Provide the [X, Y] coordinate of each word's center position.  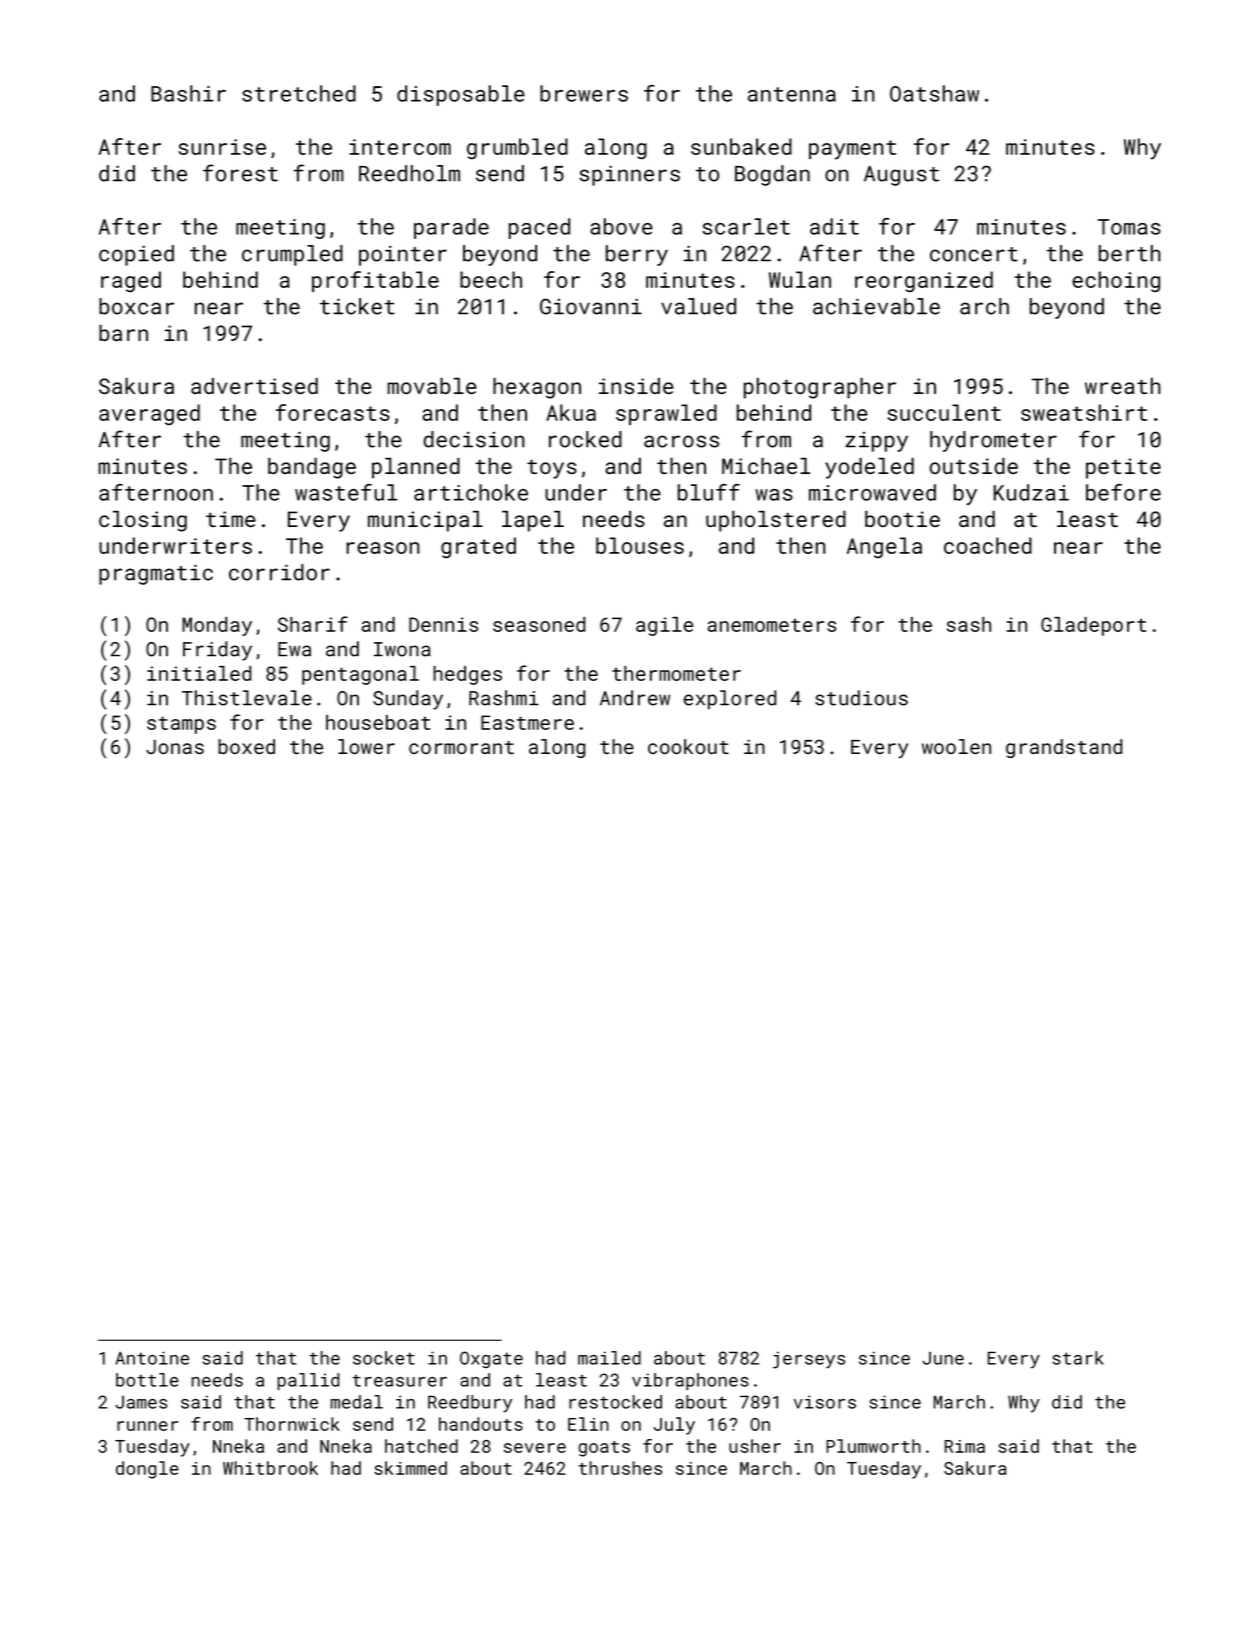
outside [974, 465]
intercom [400, 147]
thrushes [620, 1468]
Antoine [152, 1358]
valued [698, 306]
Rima [965, 1446]
